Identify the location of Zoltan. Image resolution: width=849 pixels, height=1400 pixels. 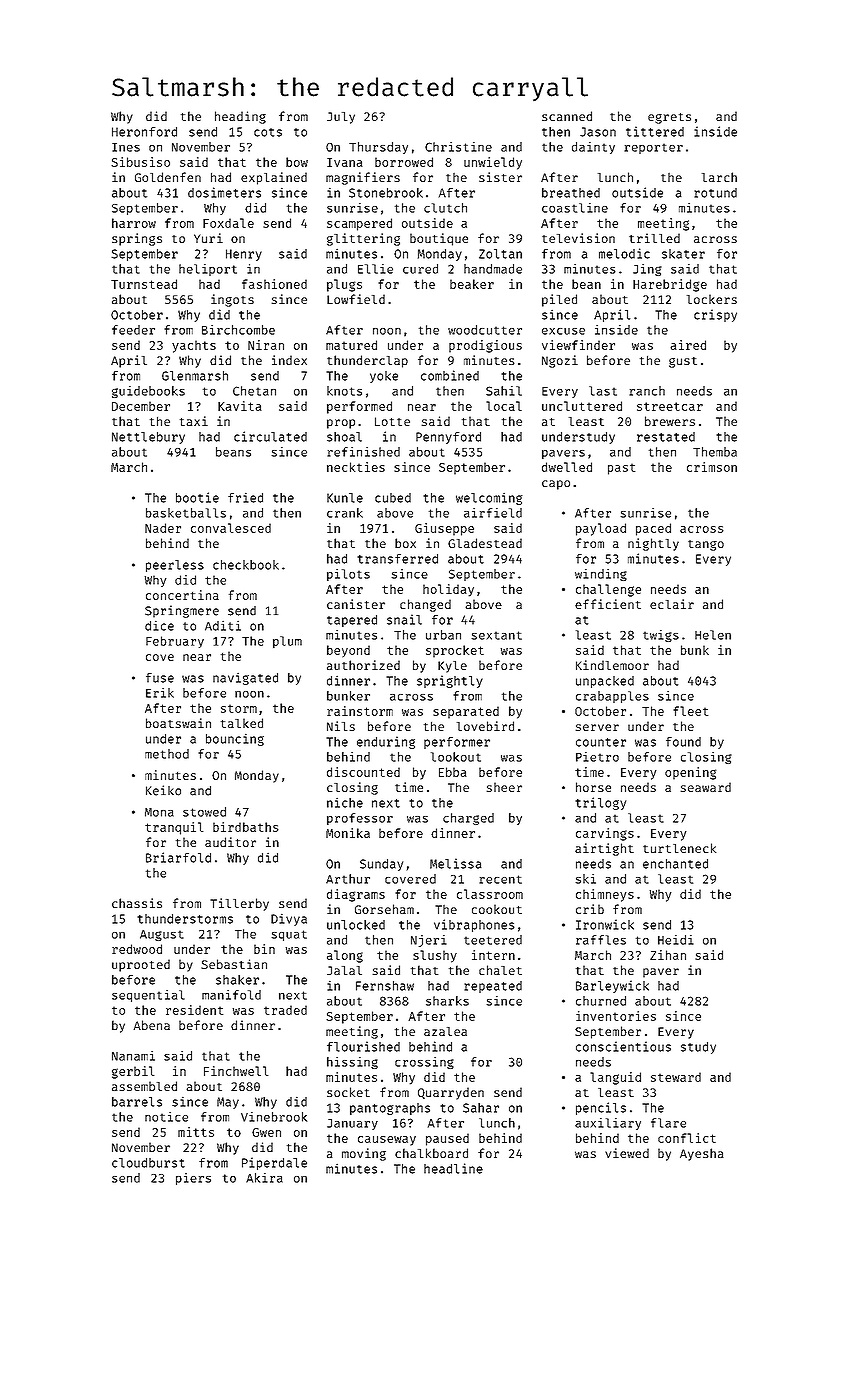
(500, 254).
